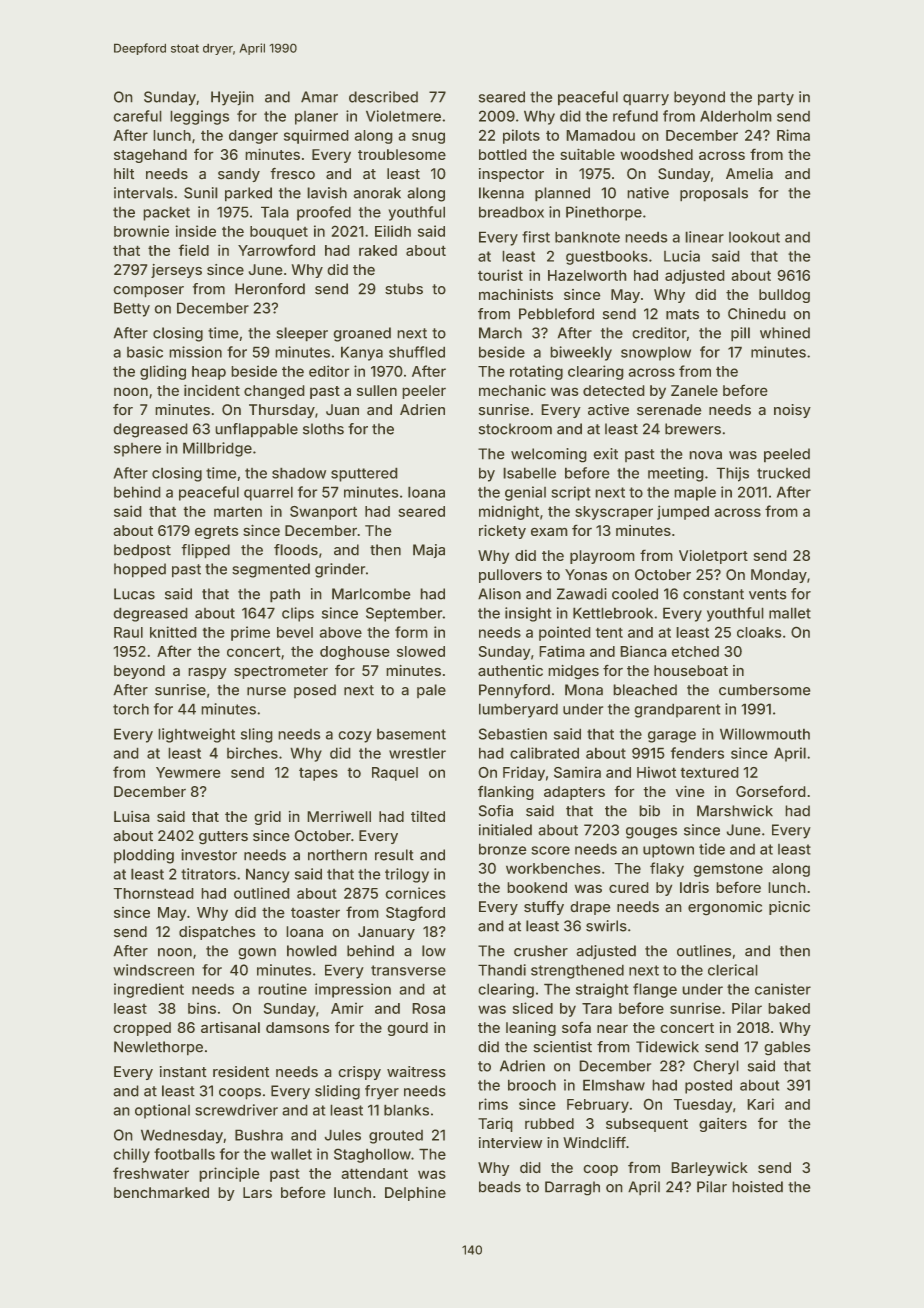  I want to click on genial, so click(525, 493).
